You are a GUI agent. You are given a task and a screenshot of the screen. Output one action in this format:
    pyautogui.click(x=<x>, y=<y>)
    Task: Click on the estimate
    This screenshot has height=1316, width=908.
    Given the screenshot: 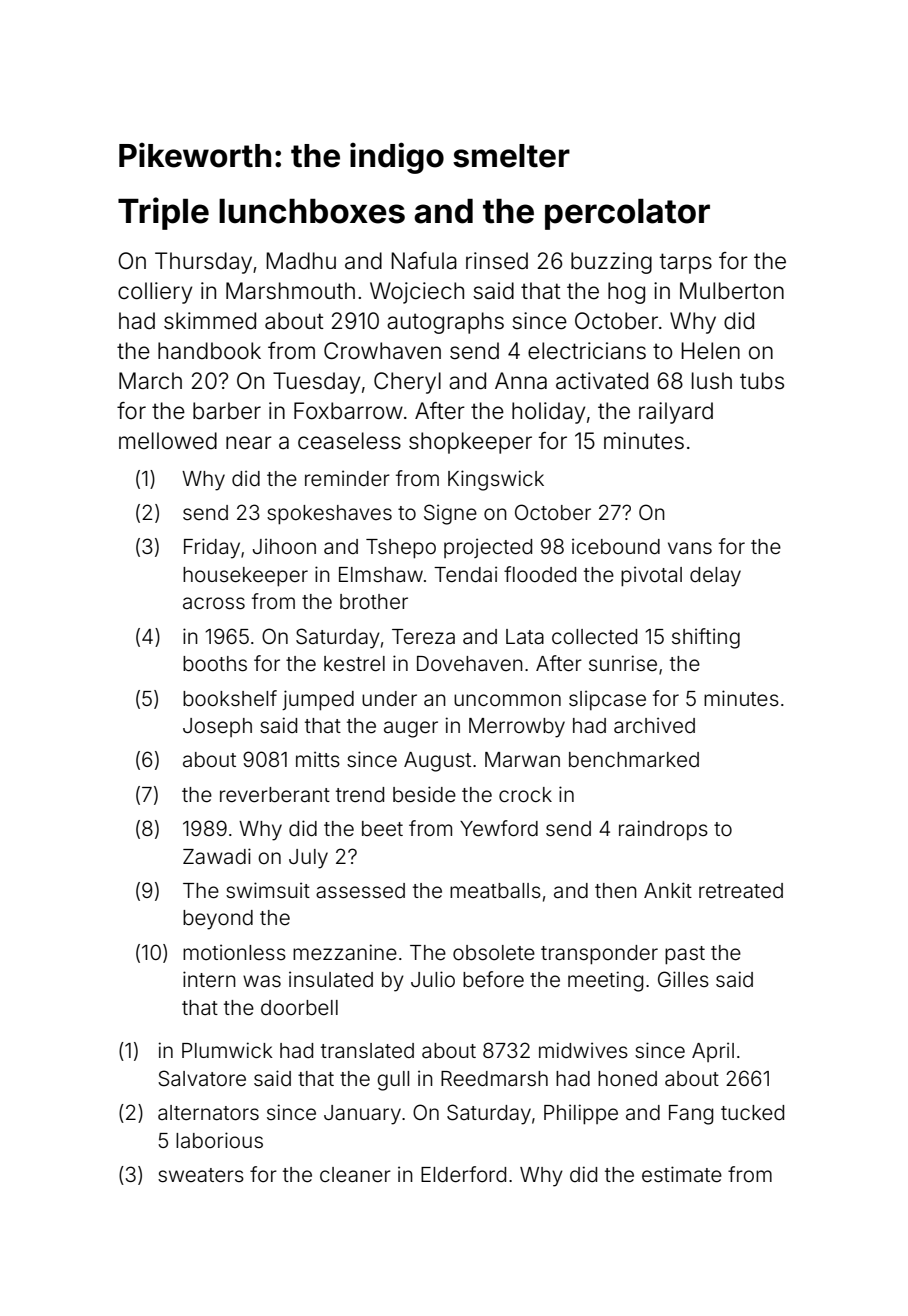 What is the action you would take?
    pyautogui.click(x=682, y=1174)
